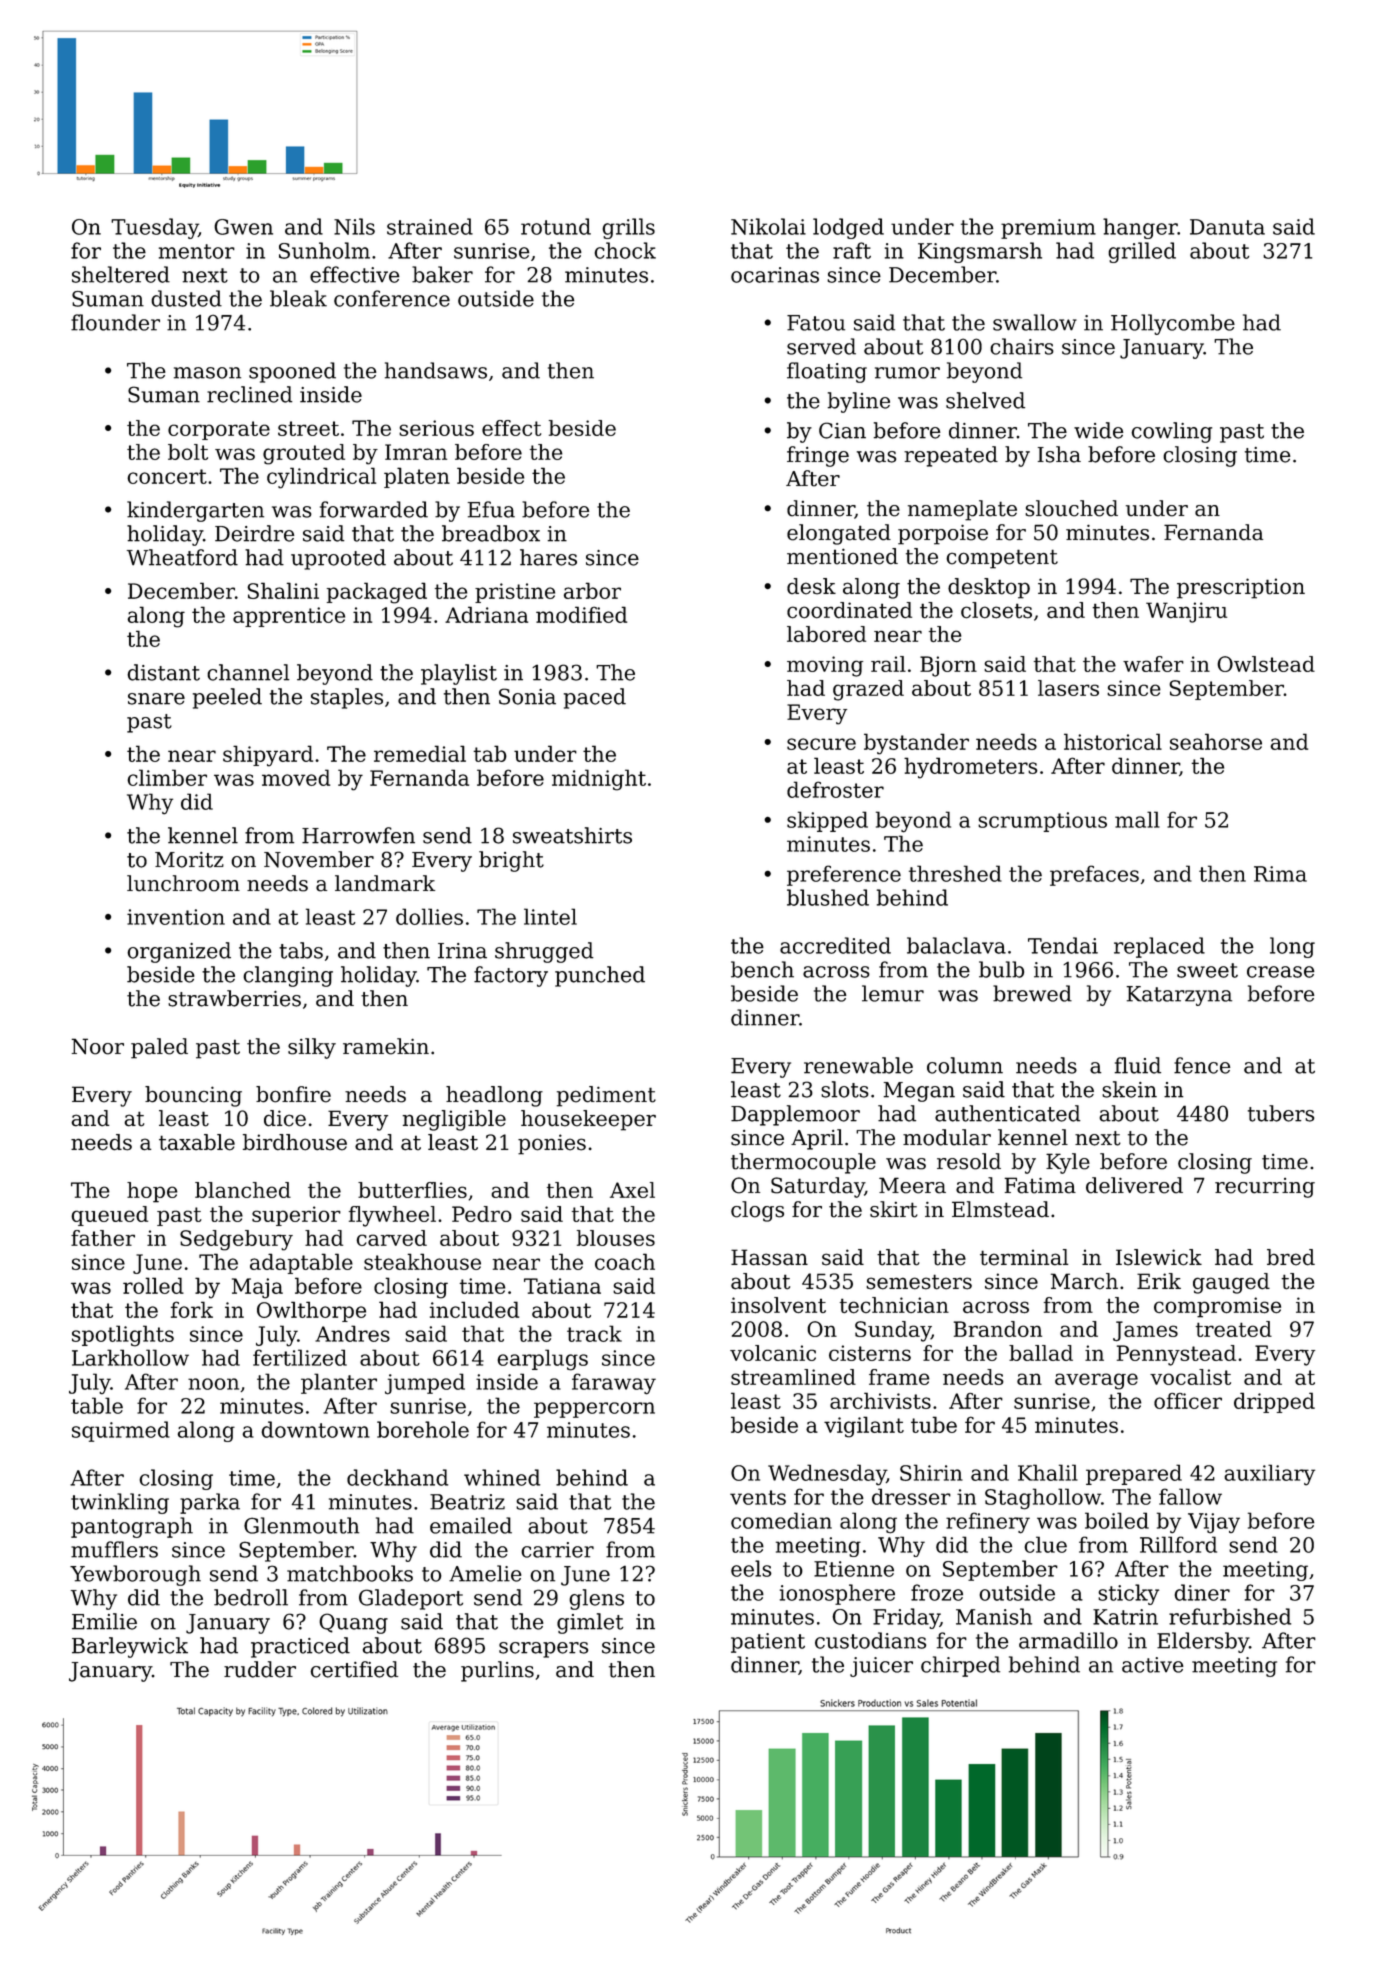 Image resolution: width=1386 pixels, height=1969 pixels. What do you see at coordinates (1134, 1185) in the page?
I see `delivered` at bounding box center [1134, 1185].
